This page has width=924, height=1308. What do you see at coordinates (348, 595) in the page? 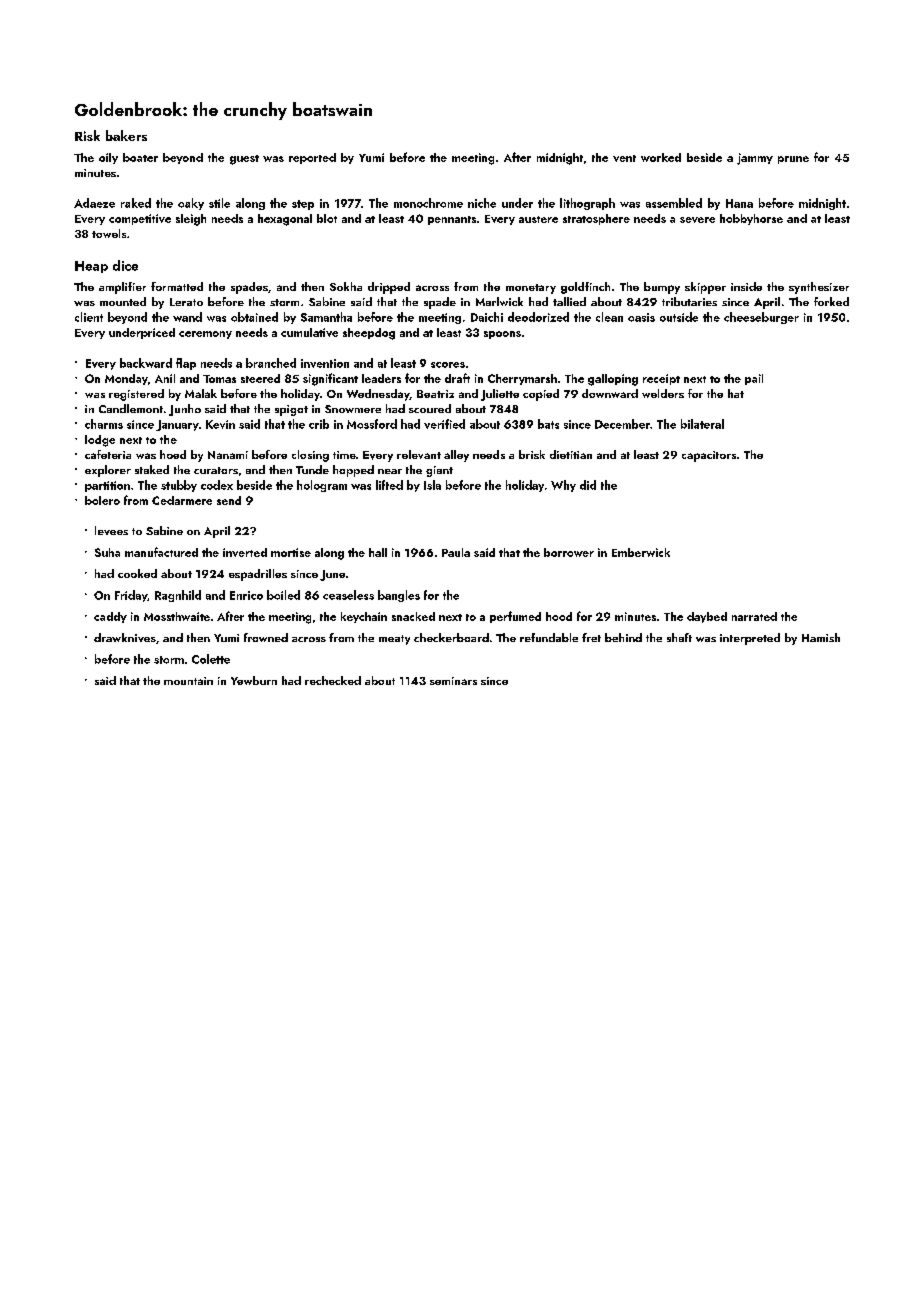
I see `ceaseless` at bounding box center [348, 595].
